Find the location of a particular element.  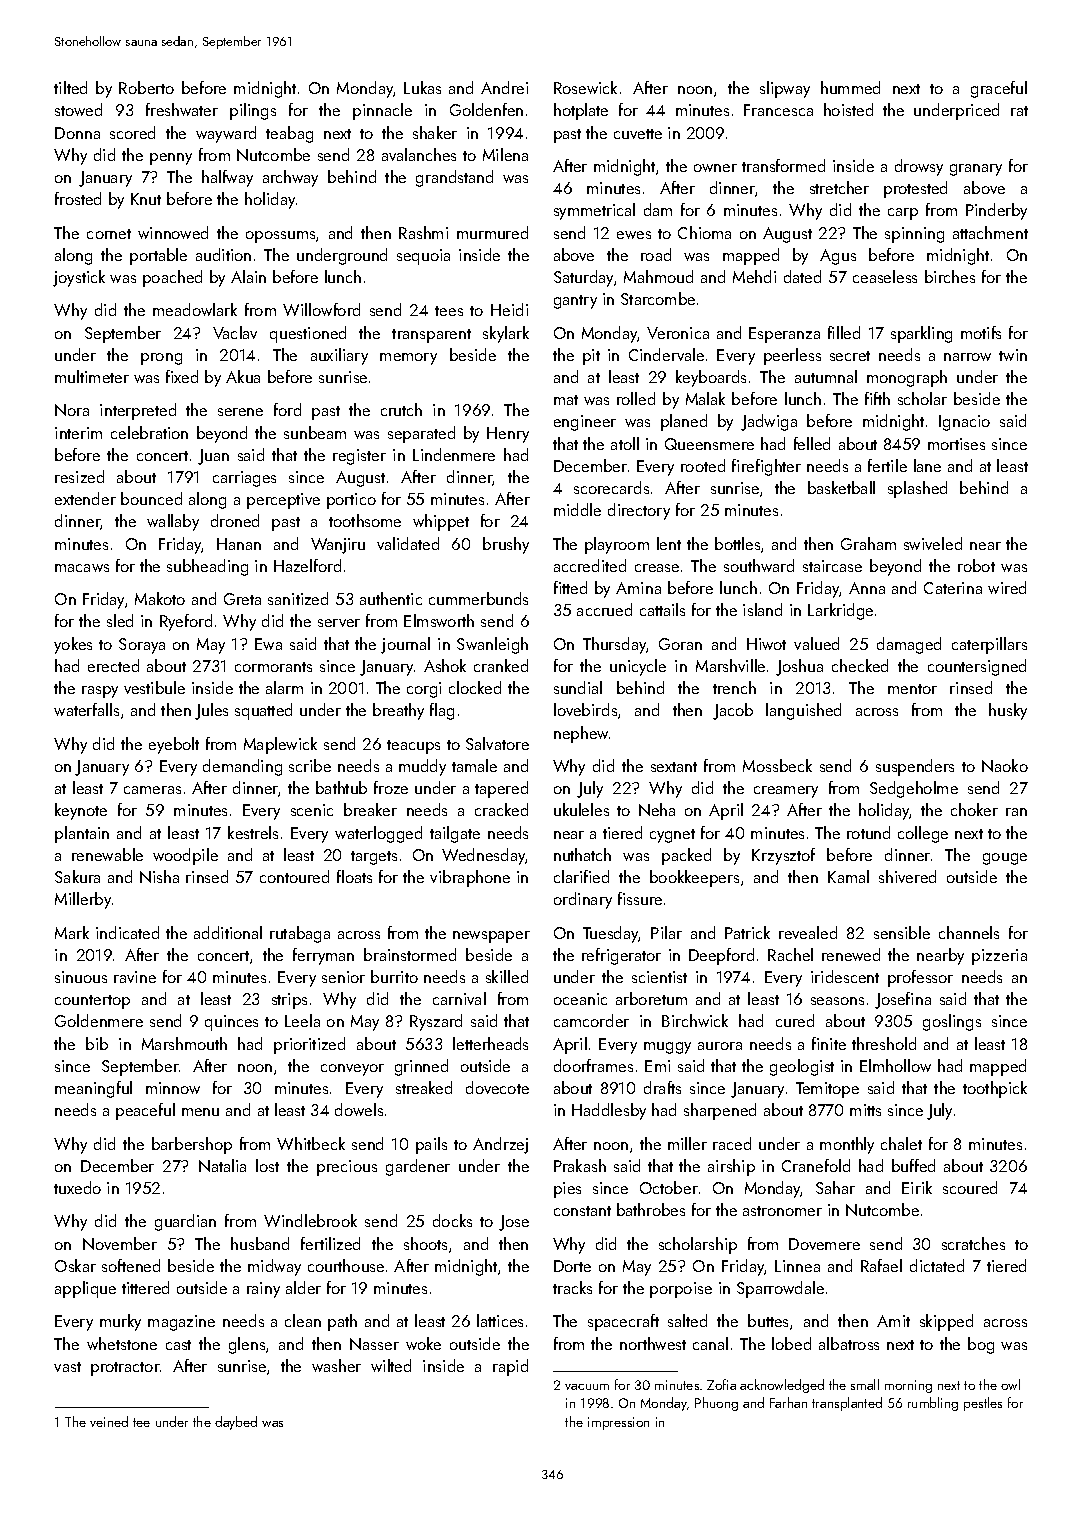

Knut is located at coordinates (146, 199).
